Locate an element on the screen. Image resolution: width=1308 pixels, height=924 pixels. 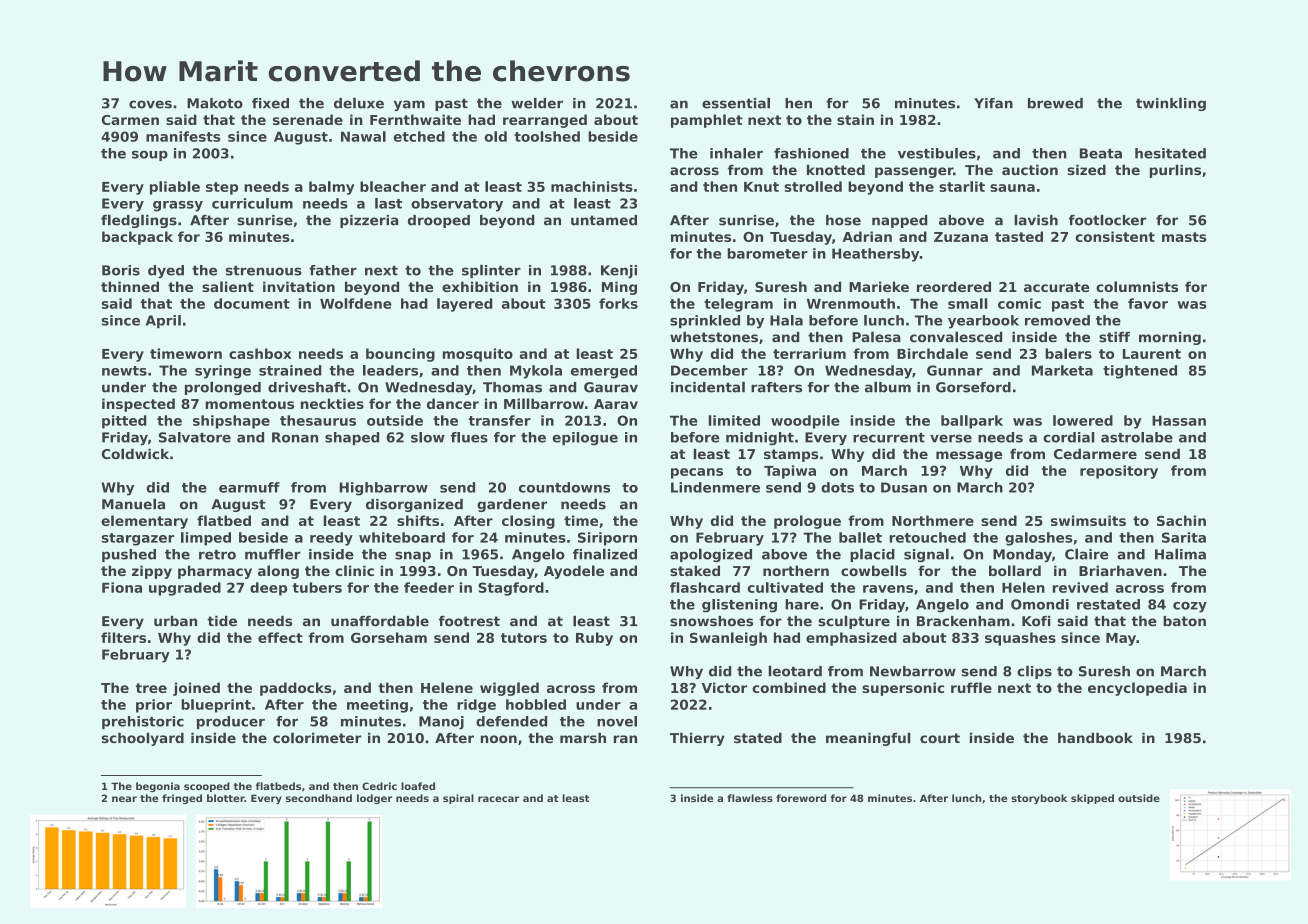
near is located at coordinates (124, 799).
